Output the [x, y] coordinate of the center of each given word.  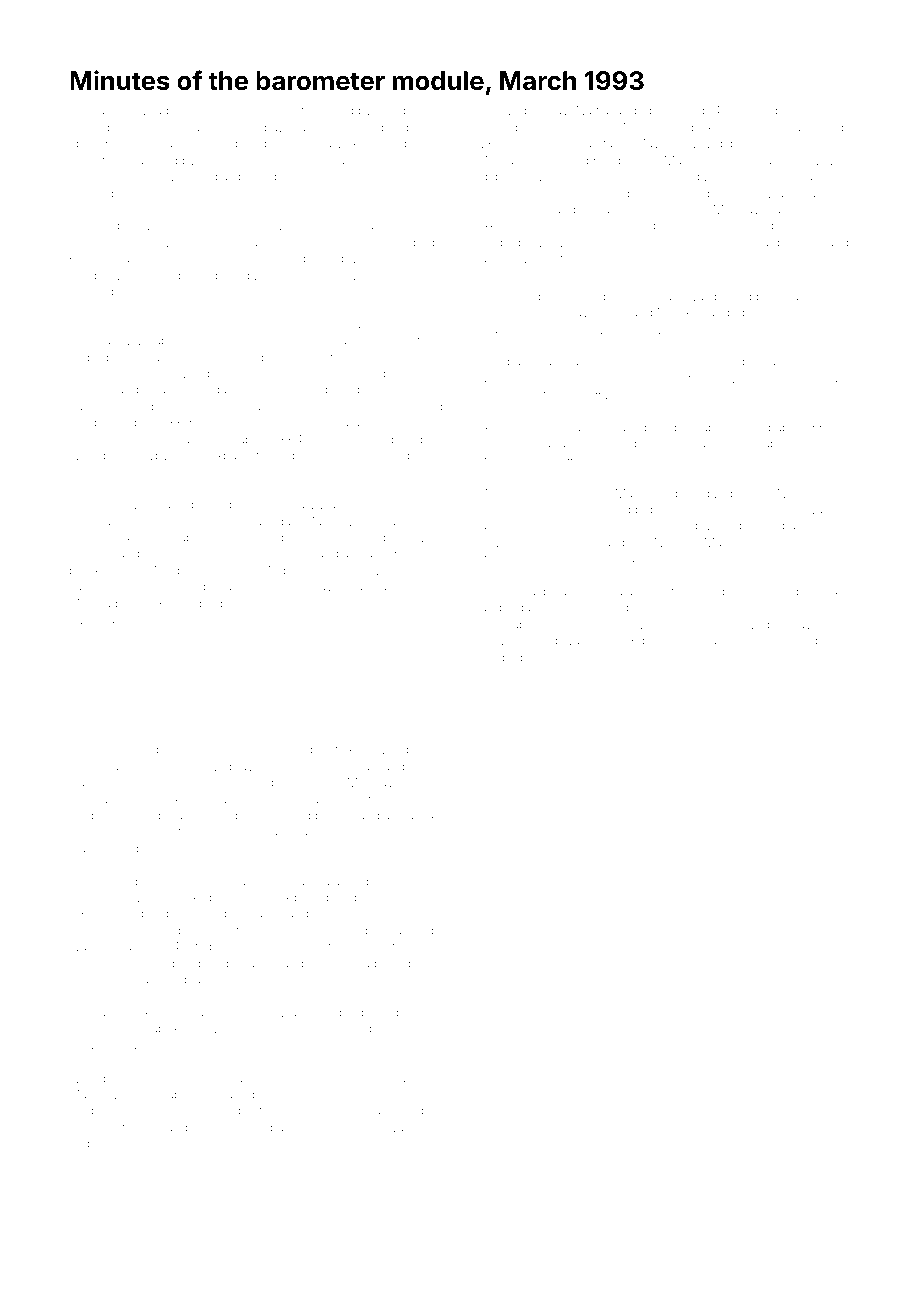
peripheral [671, 641]
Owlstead [96, 619]
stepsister [312, 1030]
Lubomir [365, 913]
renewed [277, 226]
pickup [710, 128]
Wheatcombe [518, 160]
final [403, 1028]
